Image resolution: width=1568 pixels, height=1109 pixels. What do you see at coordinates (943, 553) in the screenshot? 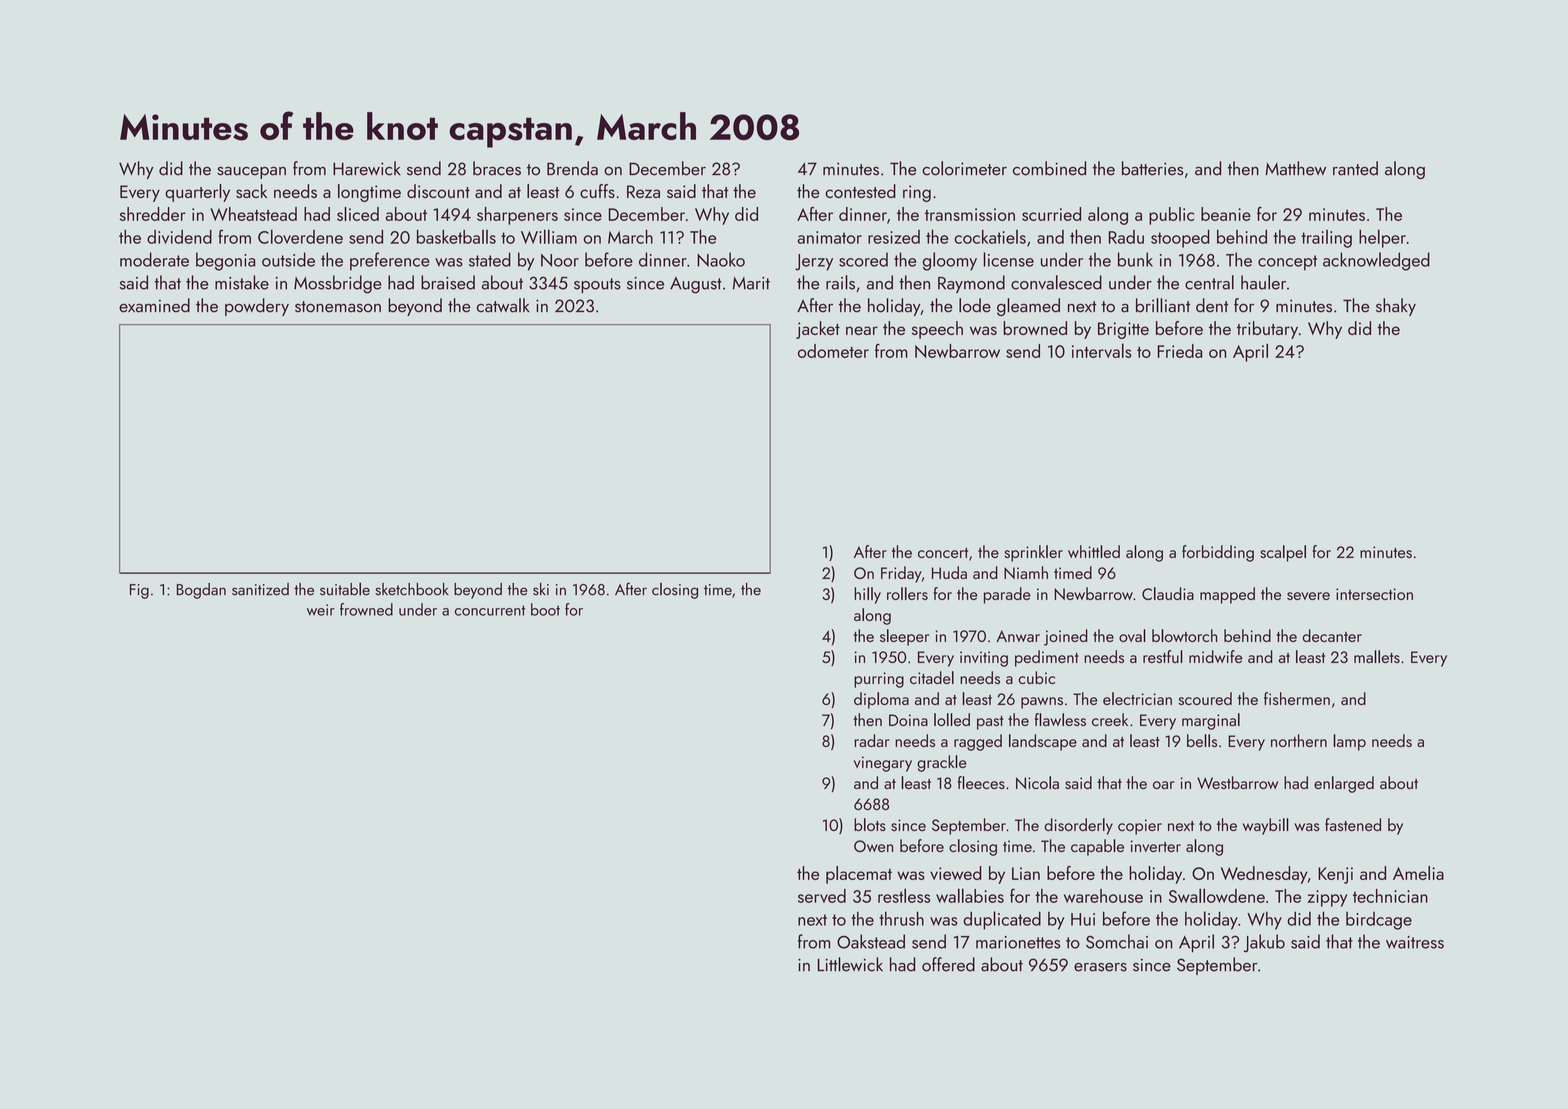
I see `concert` at bounding box center [943, 553].
